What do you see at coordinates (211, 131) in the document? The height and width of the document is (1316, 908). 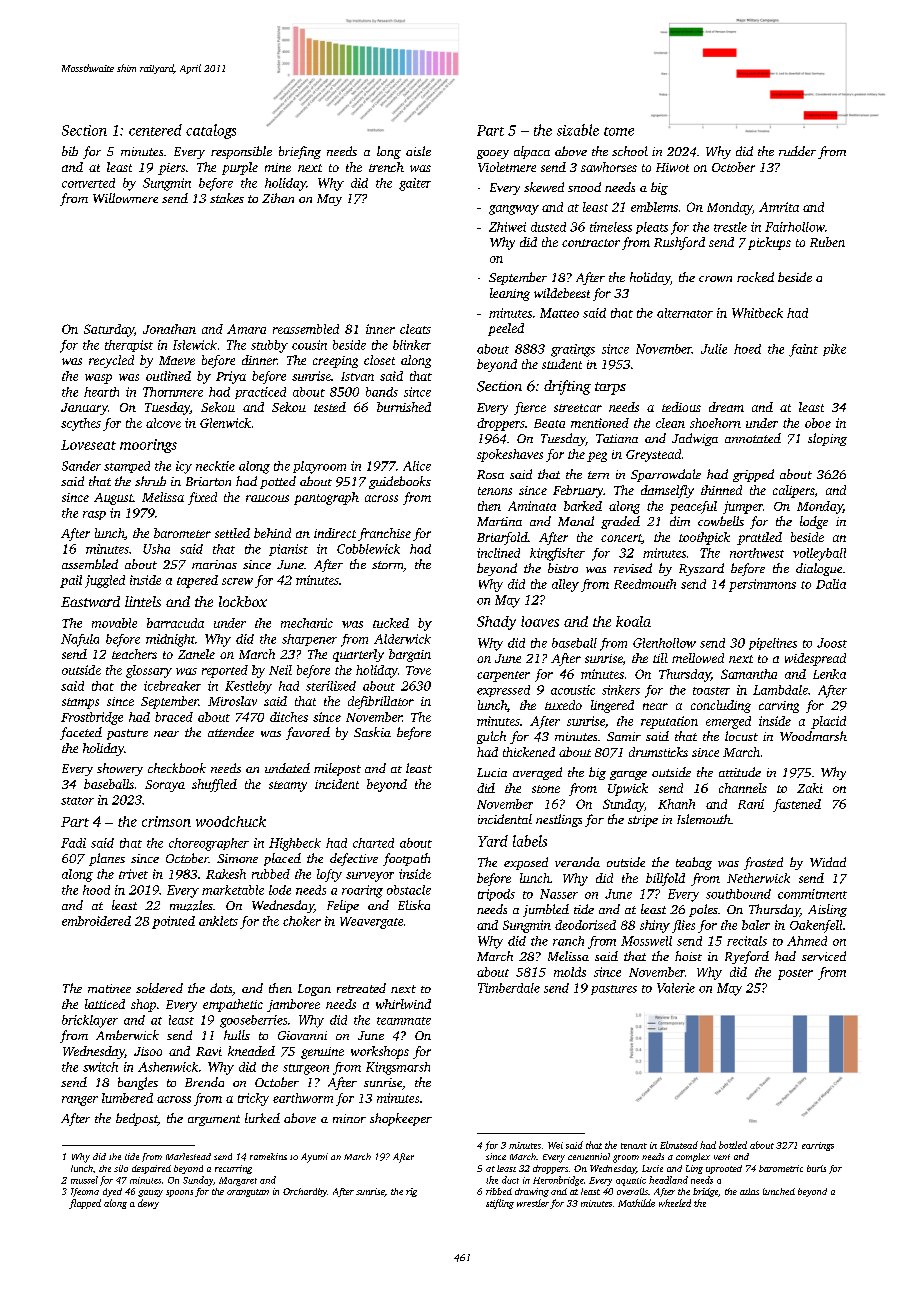 I see `catalogs` at bounding box center [211, 131].
